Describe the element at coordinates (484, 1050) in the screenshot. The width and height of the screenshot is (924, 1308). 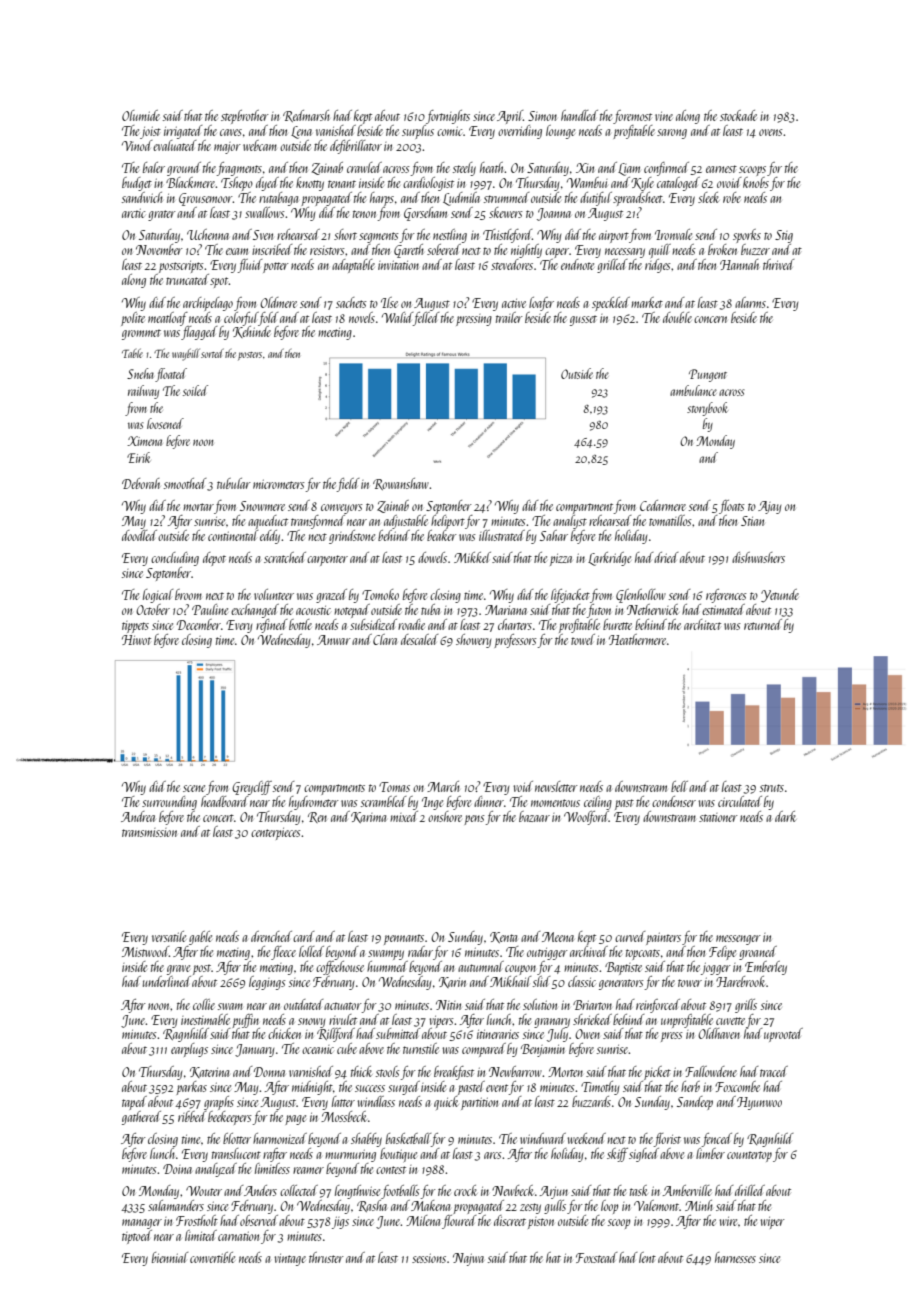
I see `compared` at that location.
